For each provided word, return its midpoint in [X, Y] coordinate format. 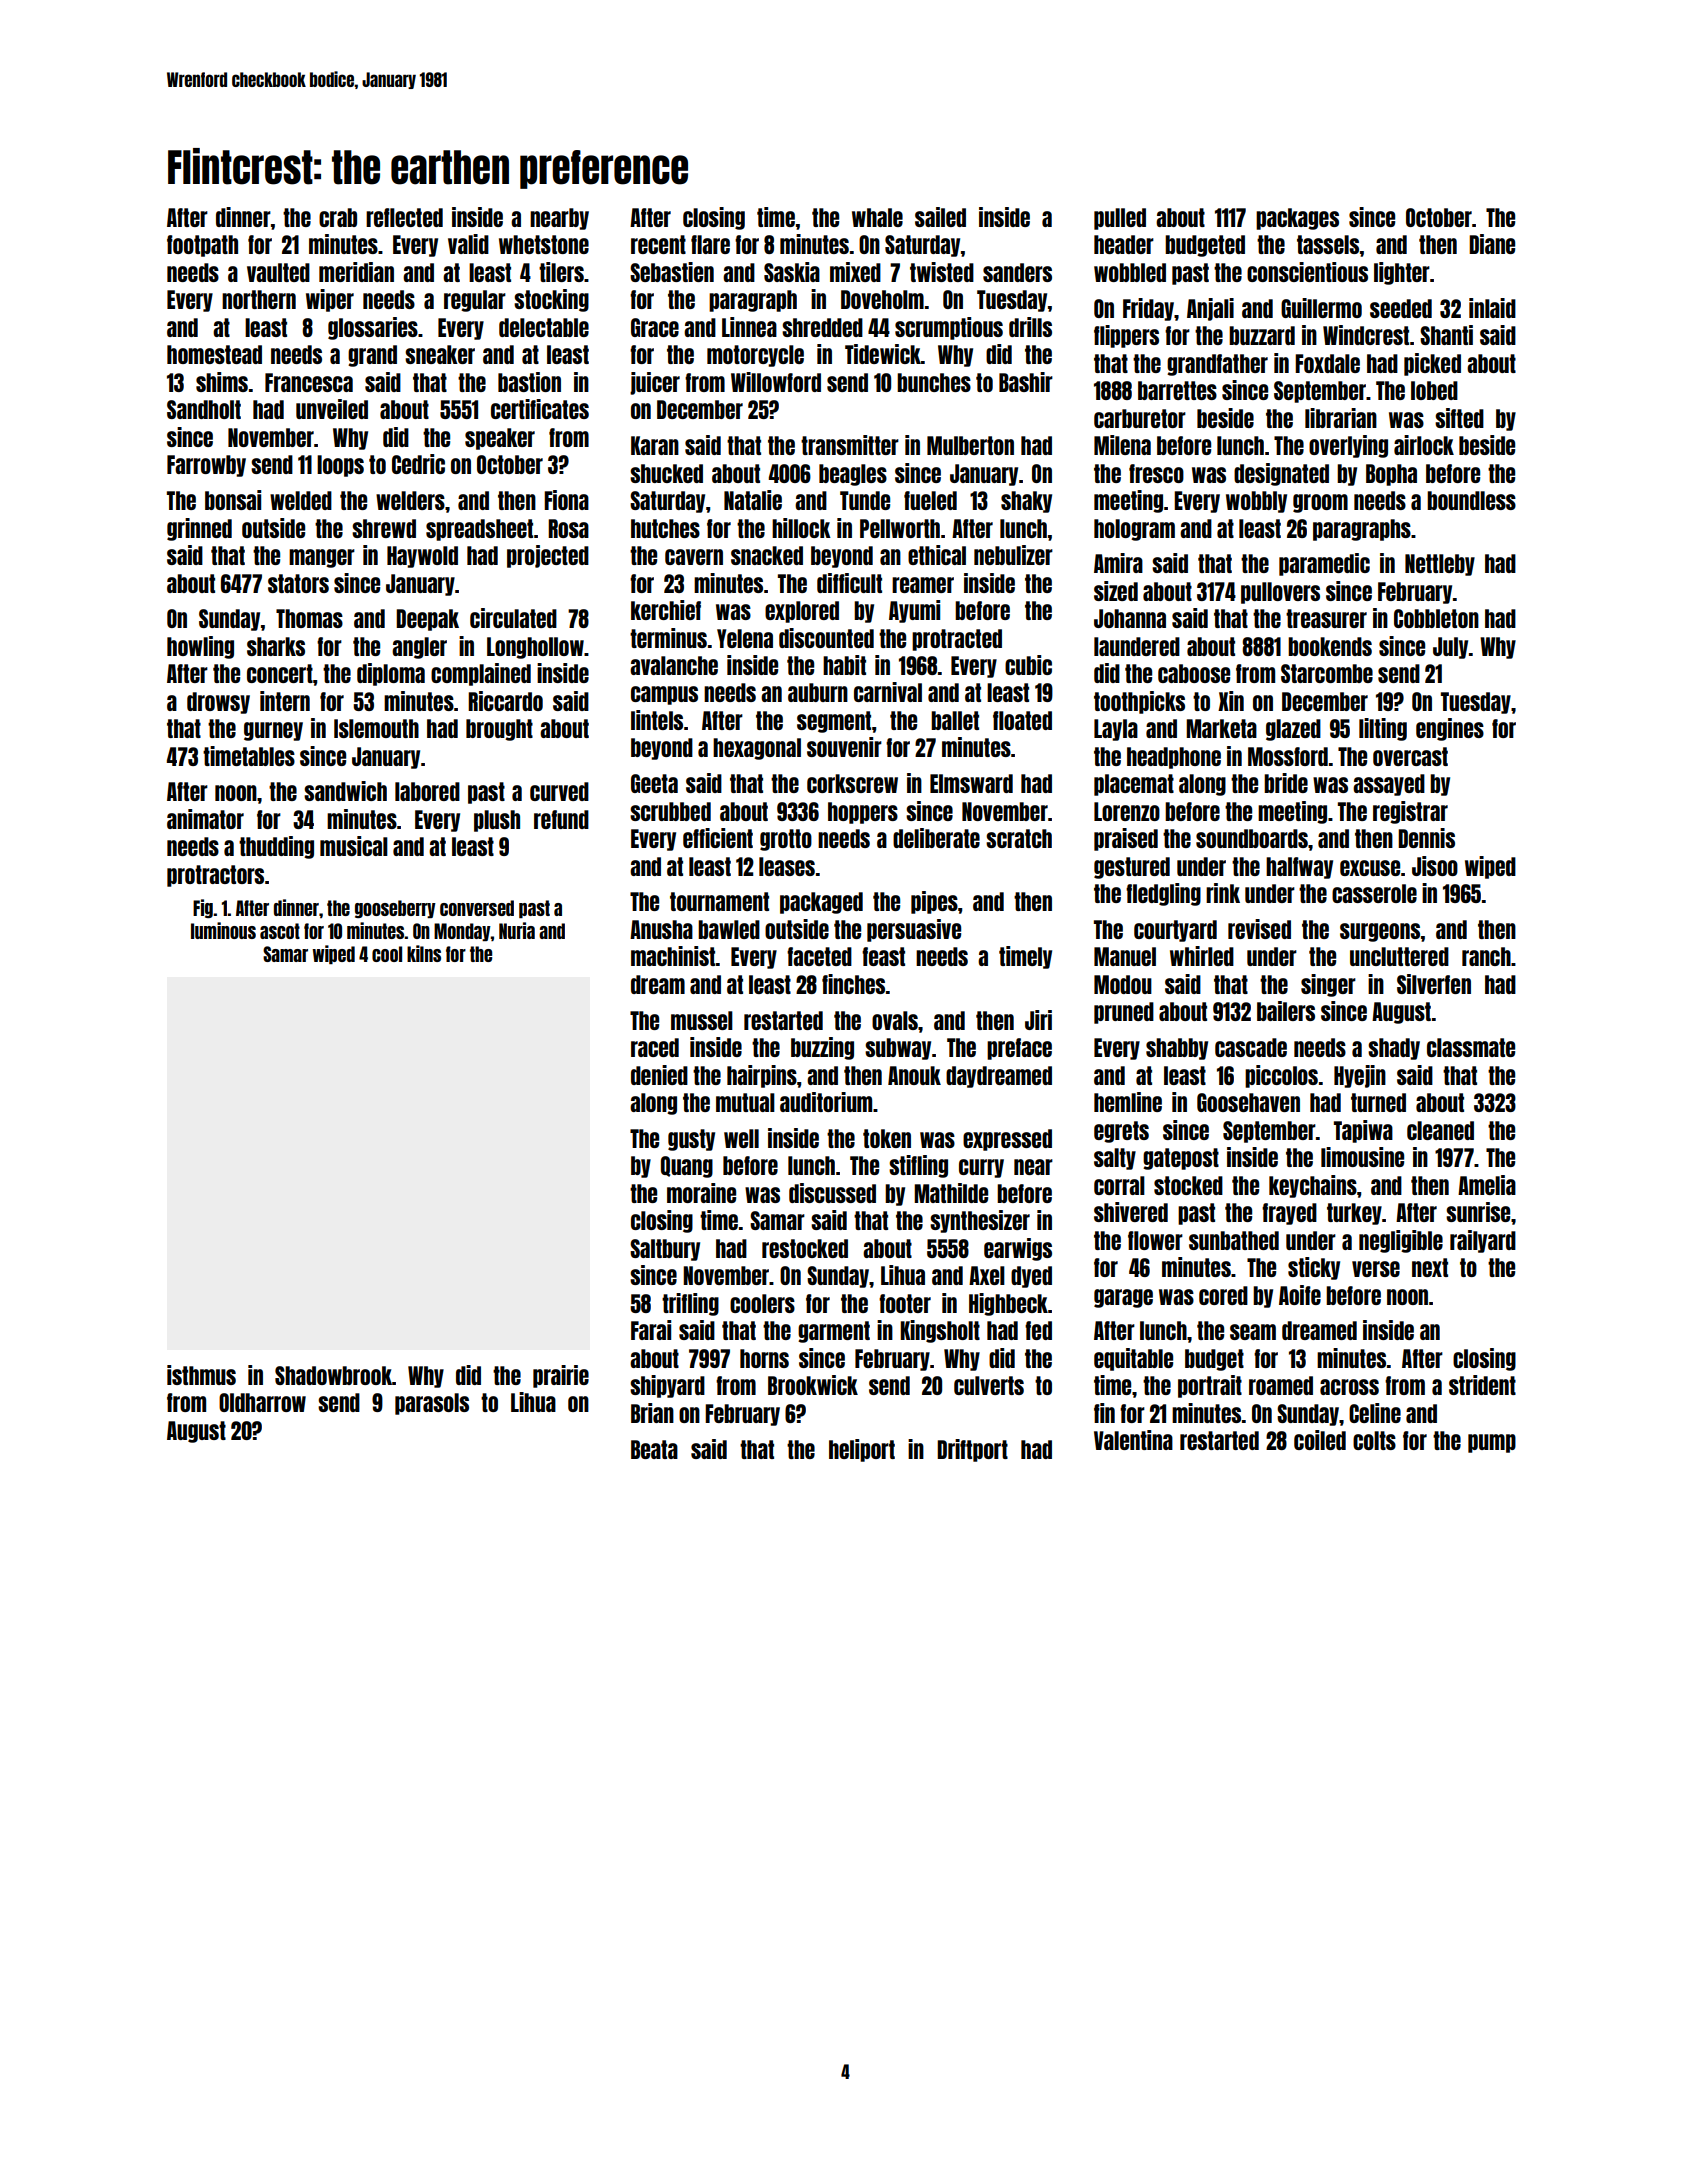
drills [1030, 327]
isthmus [201, 1375]
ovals [895, 1020]
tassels [1328, 244]
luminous [223, 930]
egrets [1121, 1132]
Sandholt [204, 409]
